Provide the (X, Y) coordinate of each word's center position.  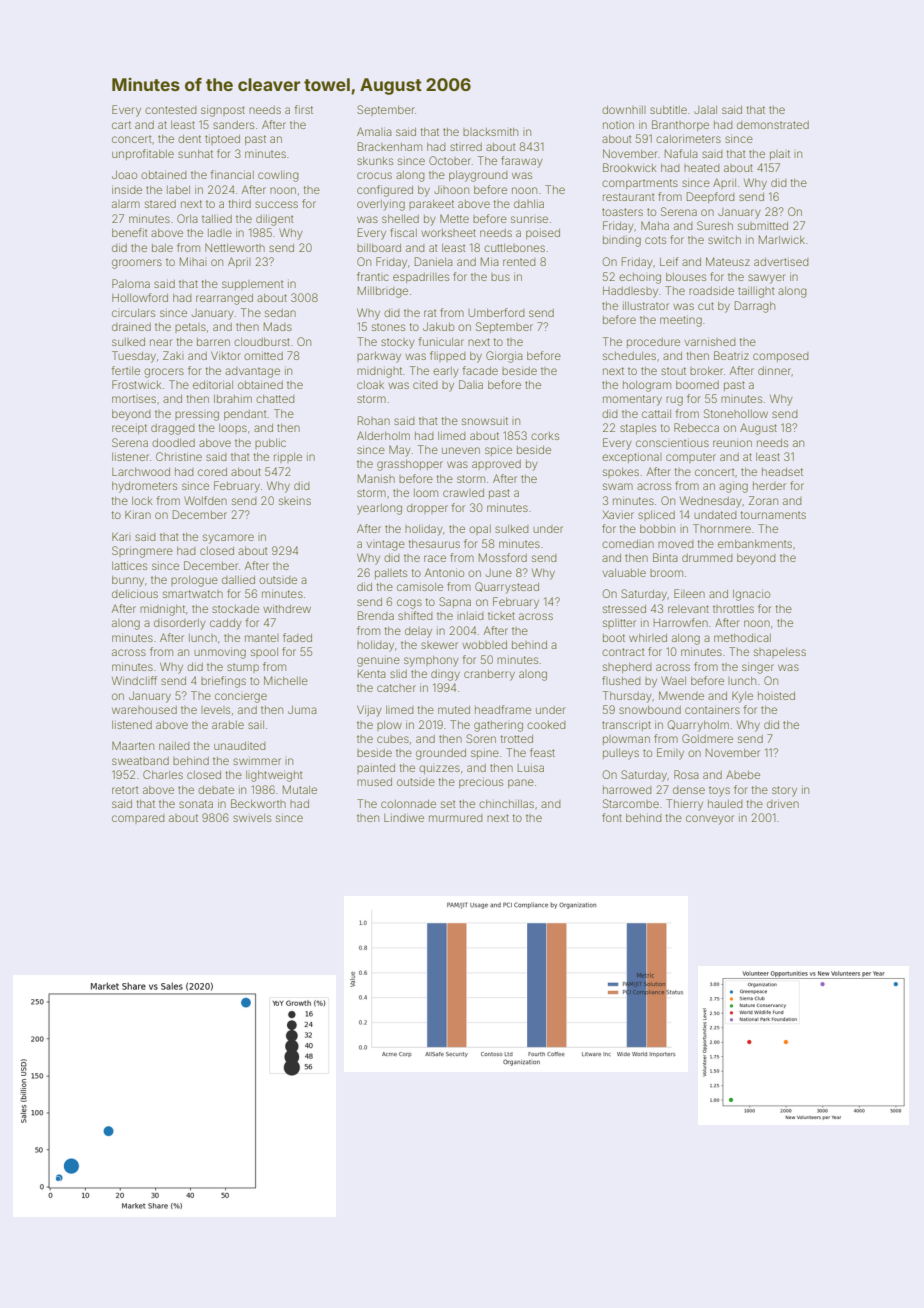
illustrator (646, 305)
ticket (501, 616)
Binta (665, 557)
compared (138, 819)
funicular (441, 341)
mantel (262, 638)
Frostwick (137, 384)
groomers (137, 264)
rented (519, 262)
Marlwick (782, 239)
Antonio (444, 572)
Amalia (374, 131)
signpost (223, 111)
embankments (755, 544)
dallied (238, 580)
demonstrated (773, 125)
